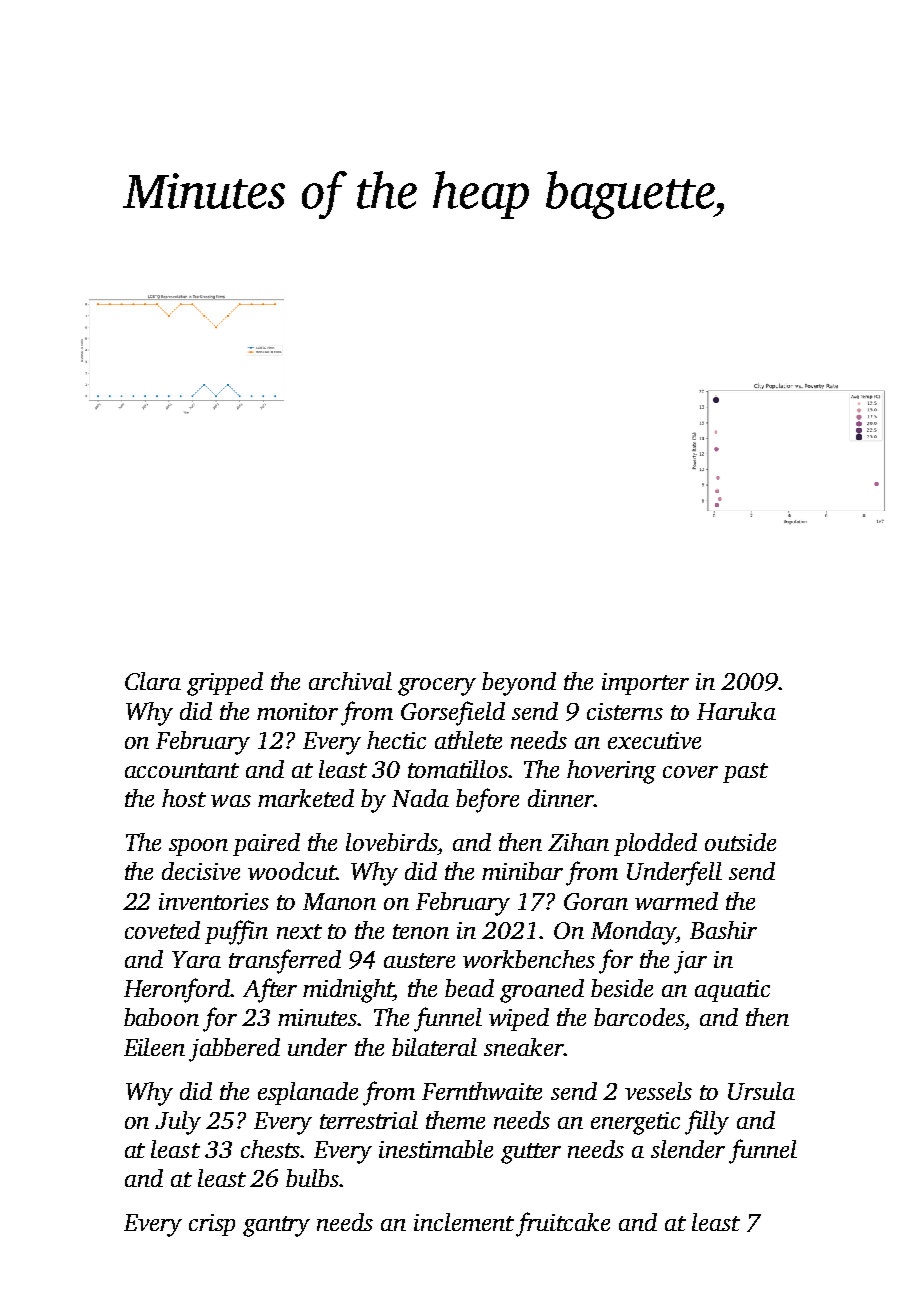 This screenshot has height=1311, width=924. What do you see at coordinates (464, 1222) in the screenshot?
I see `inclement` at bounding box center [464, 1222].
